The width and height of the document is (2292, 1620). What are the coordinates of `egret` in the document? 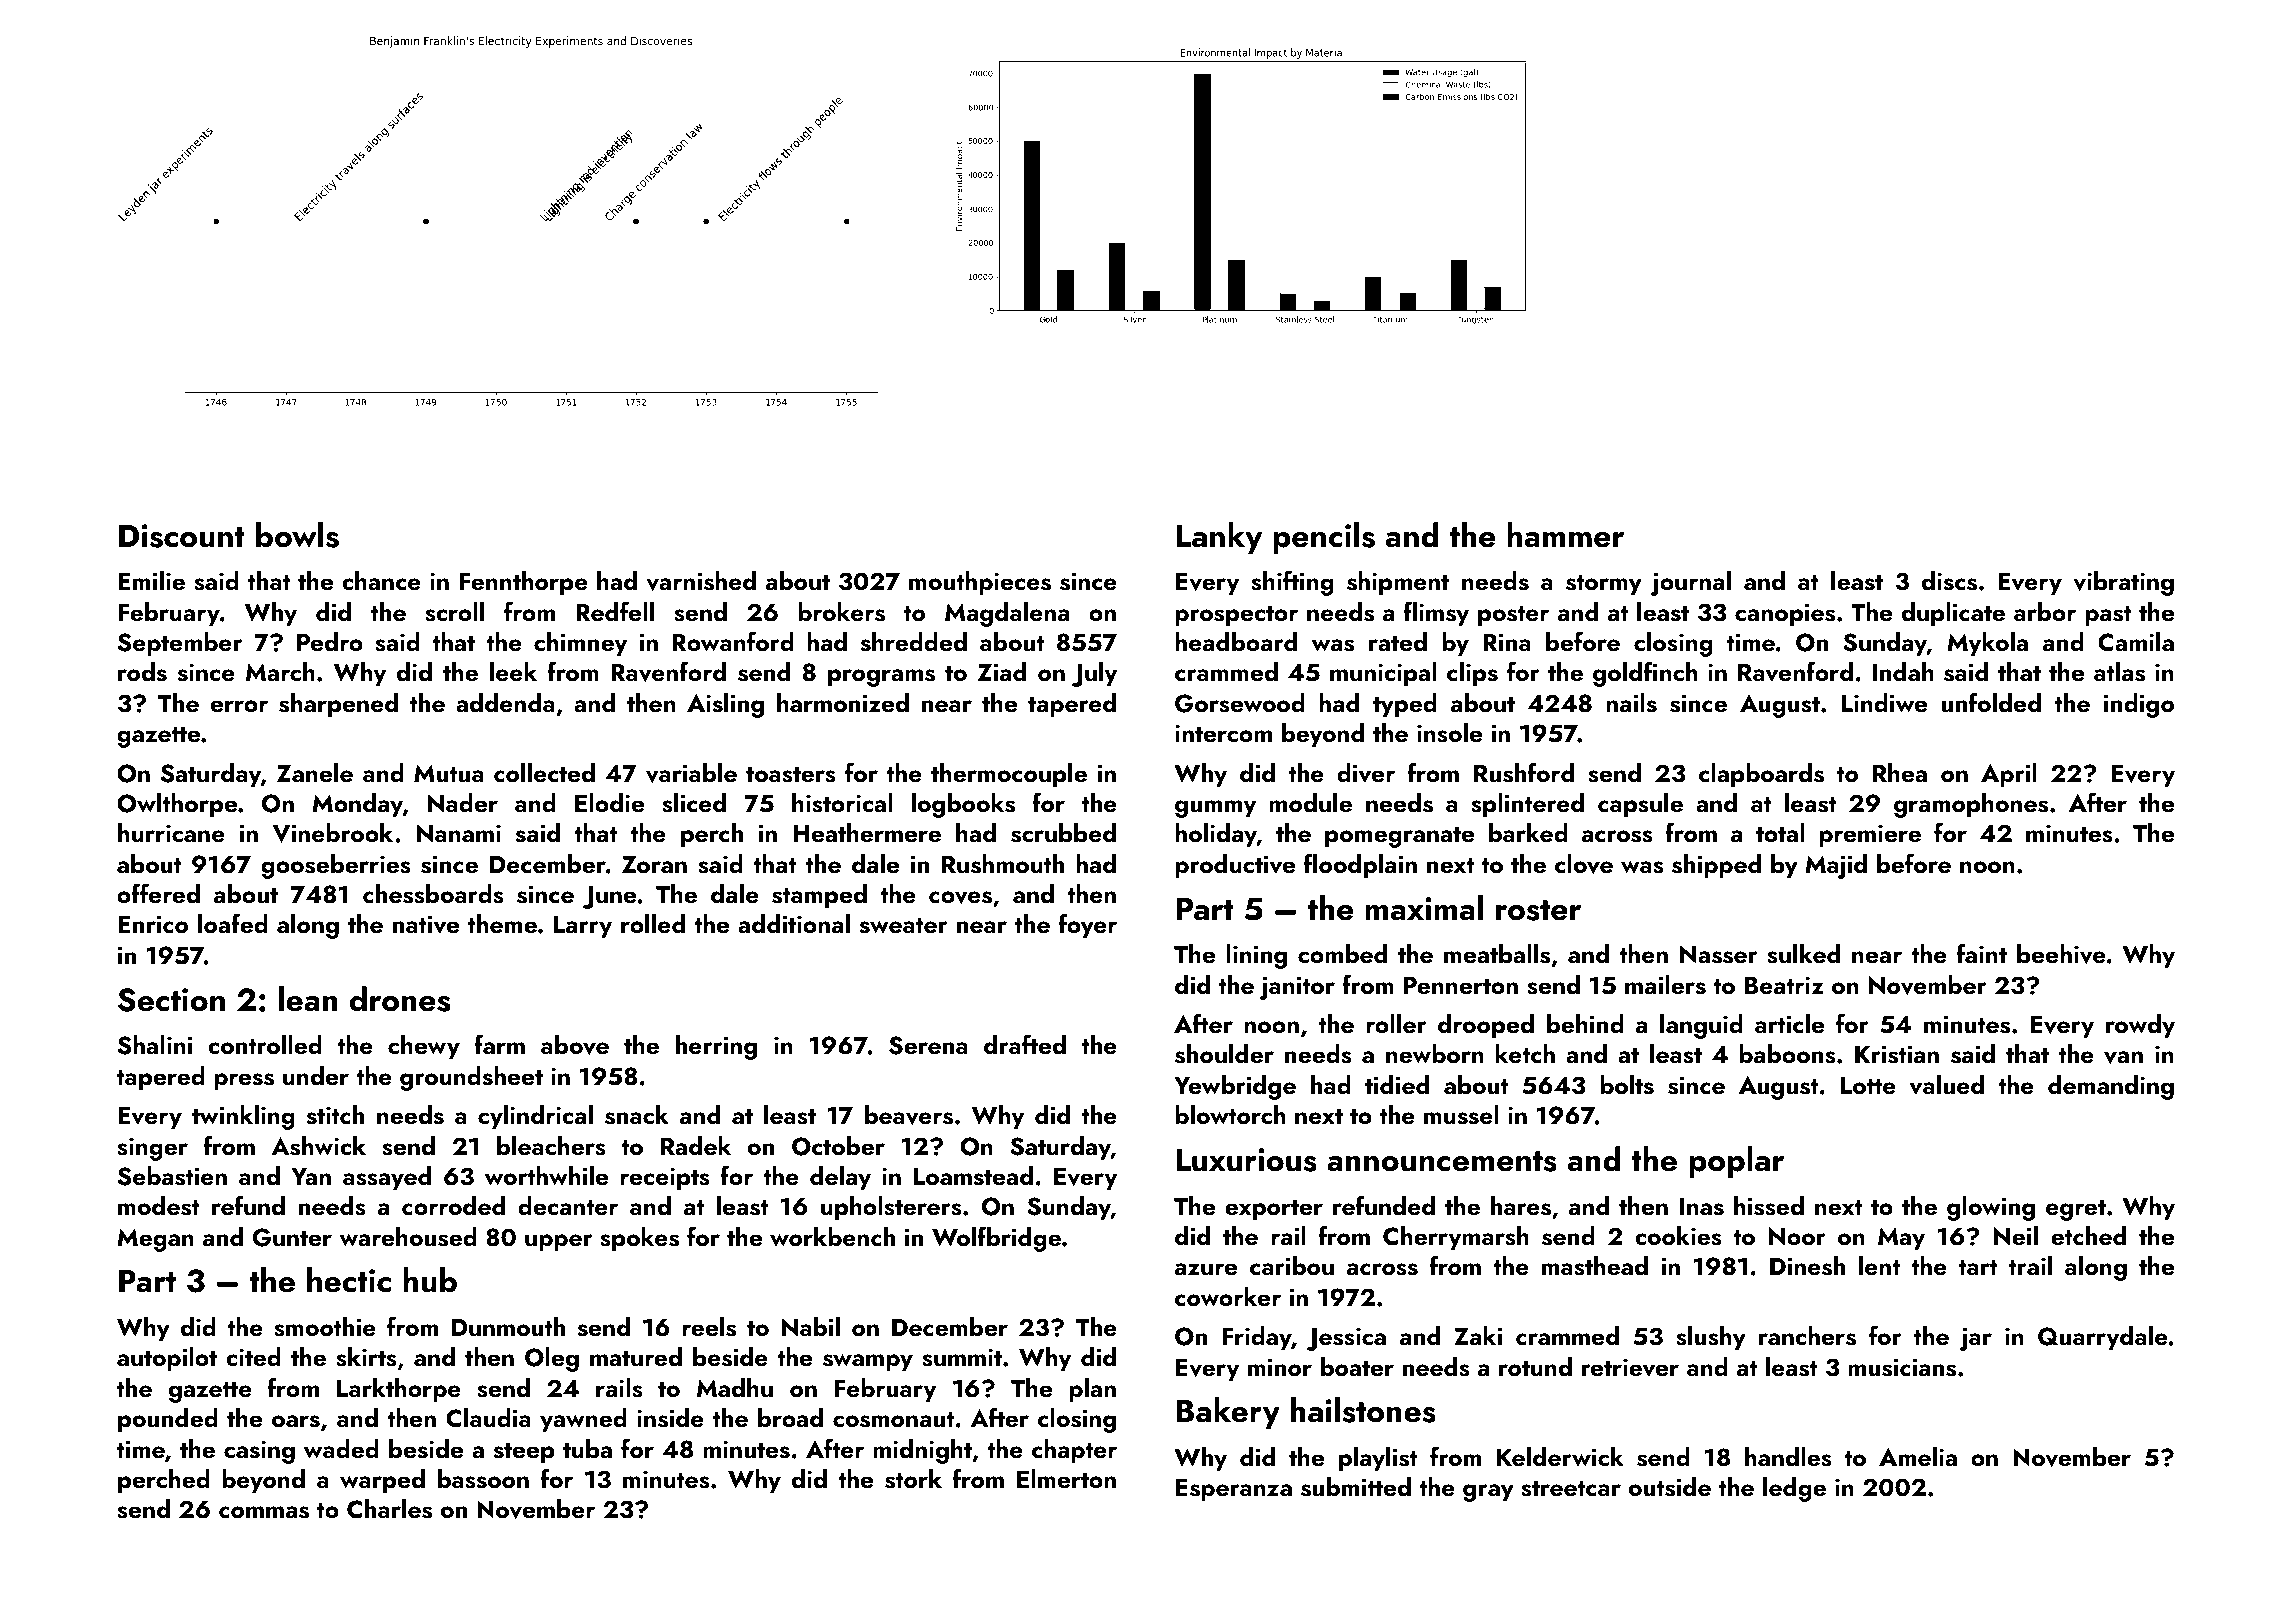 It's located at (2076, 1210).
